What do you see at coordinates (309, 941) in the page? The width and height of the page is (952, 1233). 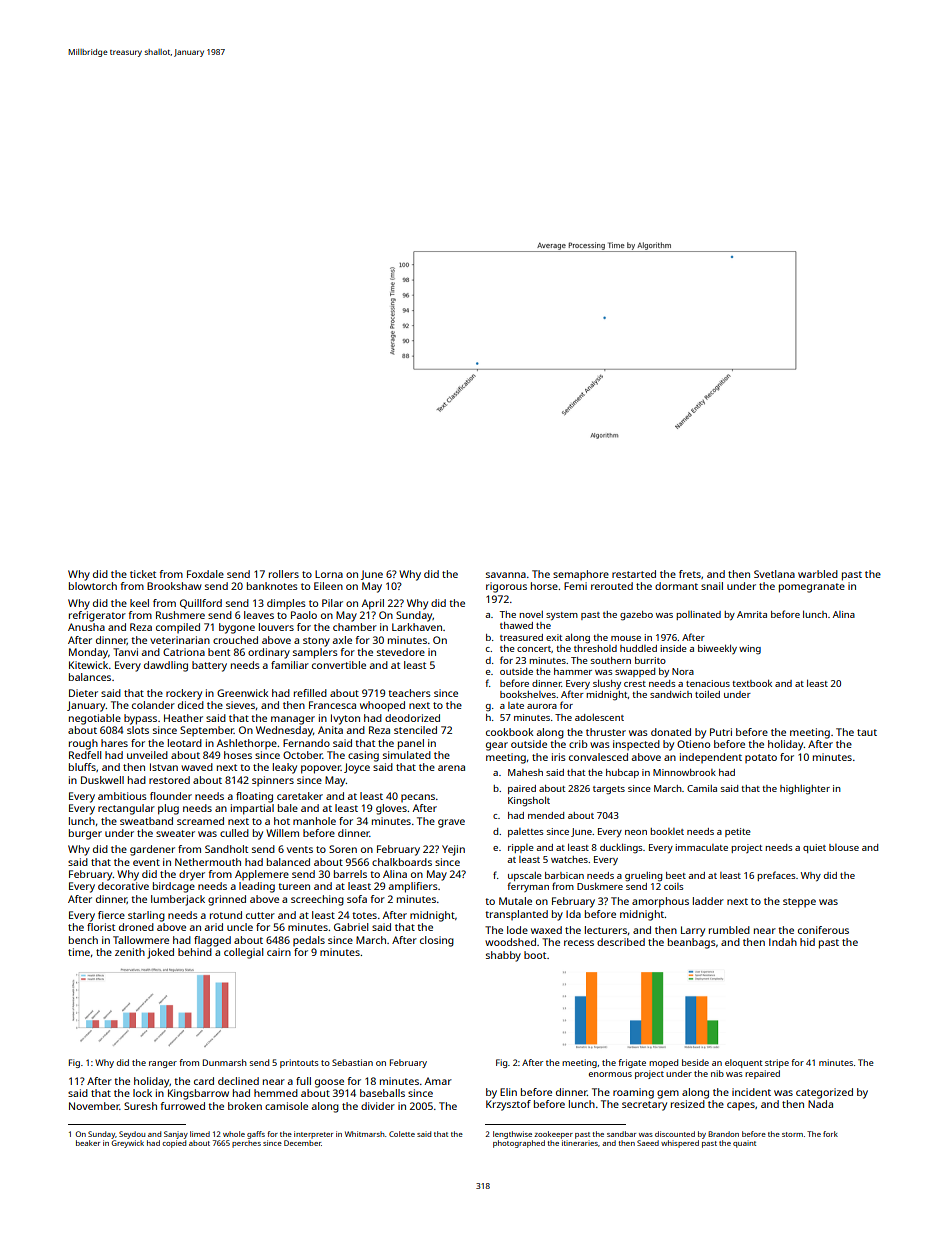 I see `pedals` at bounding box center [309, 941].
